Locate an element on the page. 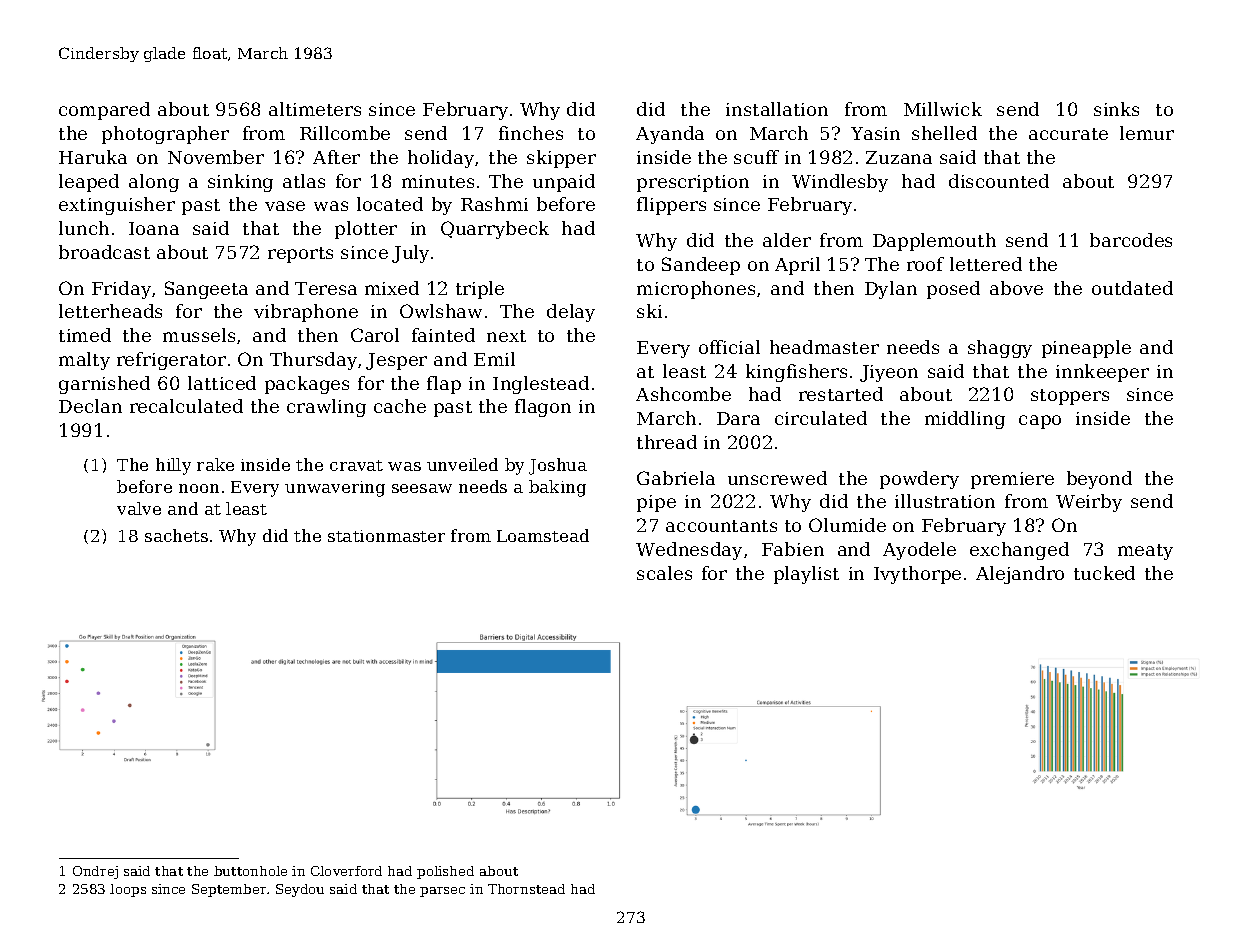 The image size is (1233, 952). parsec is located at coordinates (442, 892).
